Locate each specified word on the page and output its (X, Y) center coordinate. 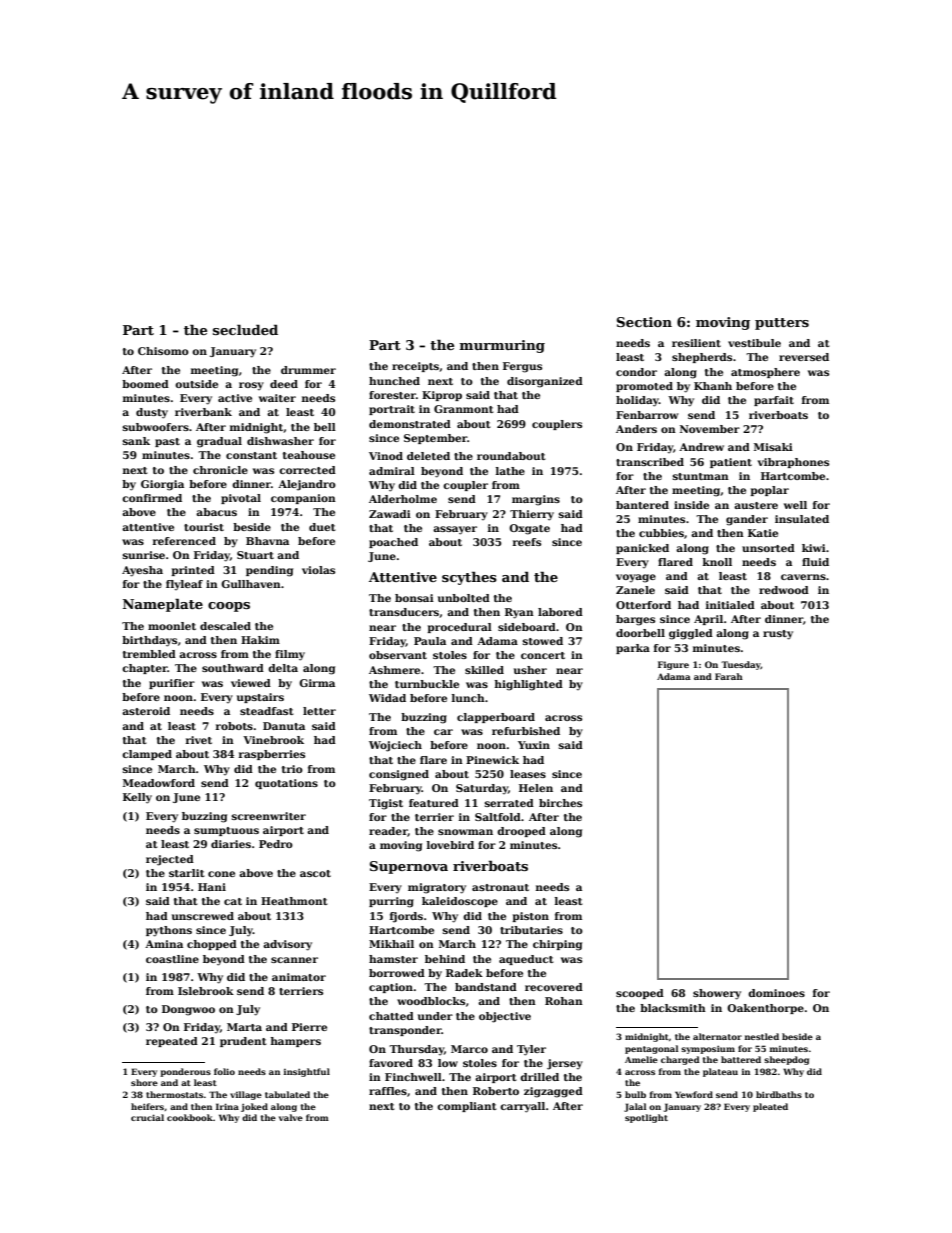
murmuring (502, 346)
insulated (802, 519)
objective (505, 1017)
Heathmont (294, 901)
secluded (245, 329)
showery (717, 994)
